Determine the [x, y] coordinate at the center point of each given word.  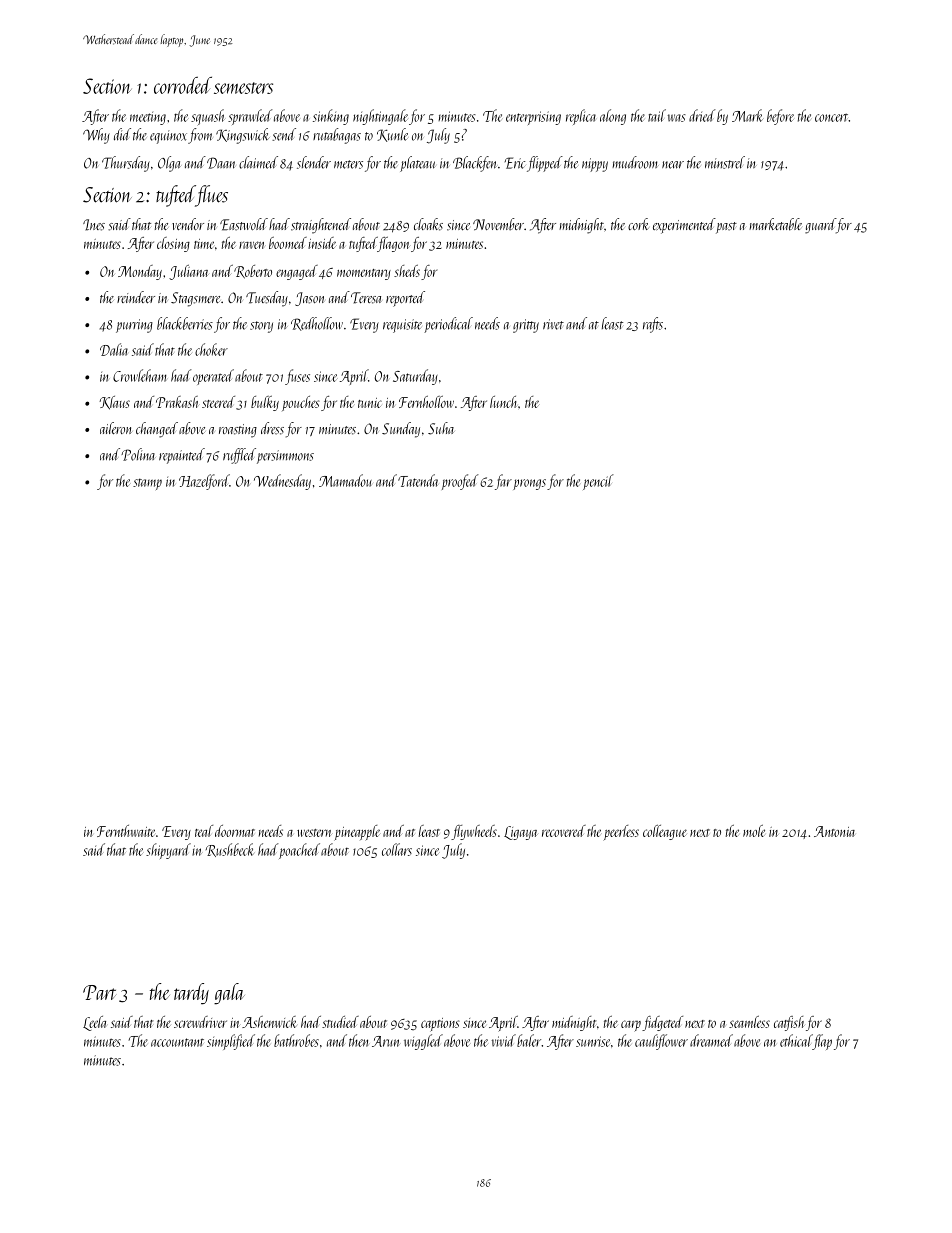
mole [754, 831]
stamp [147, 484]
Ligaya [521, 833]
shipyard [168, 851]
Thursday [126, 164]
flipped [545, 164]
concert [832, 117]
